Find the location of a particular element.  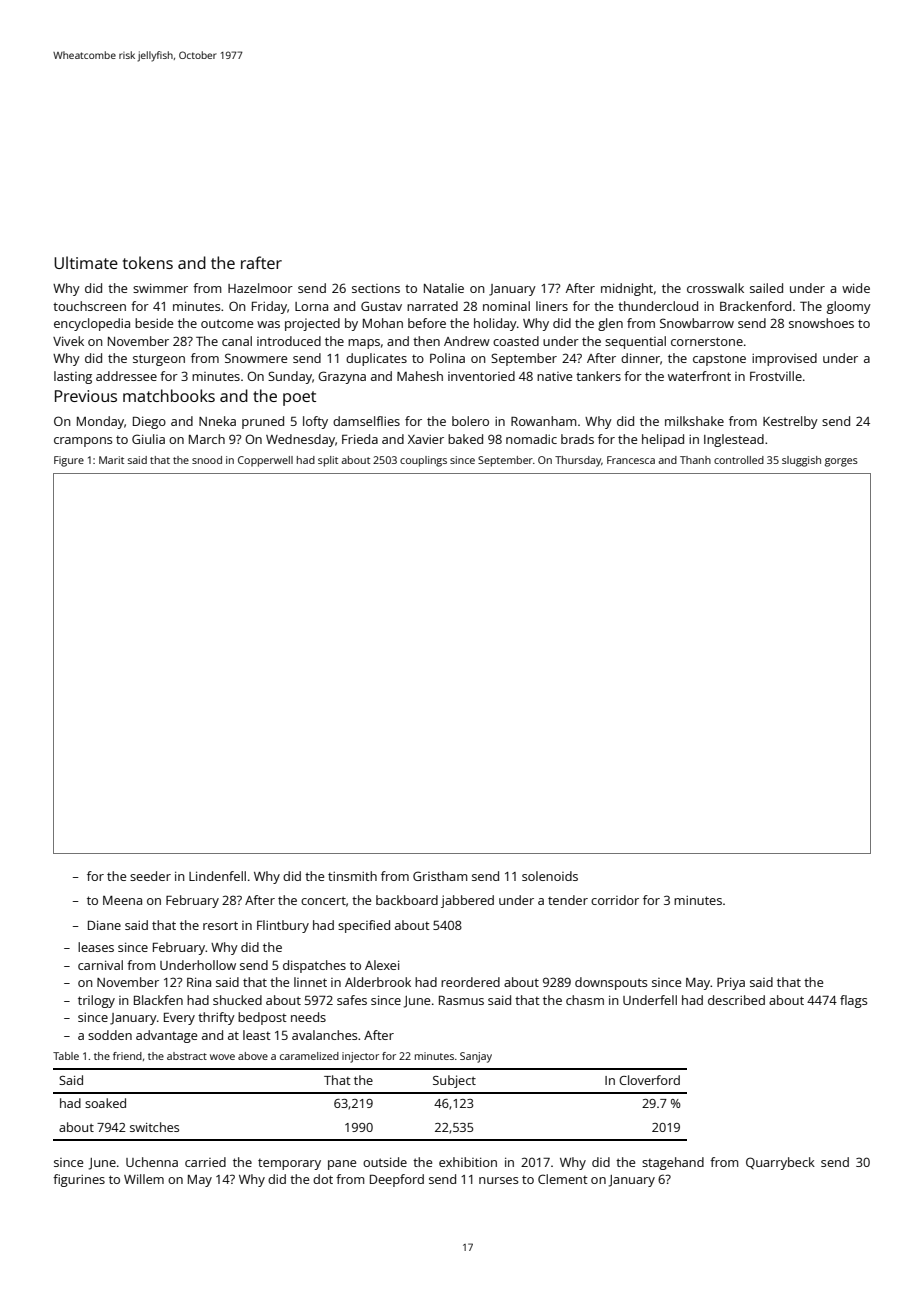

chasm is located at coordinates (585, 1000).
